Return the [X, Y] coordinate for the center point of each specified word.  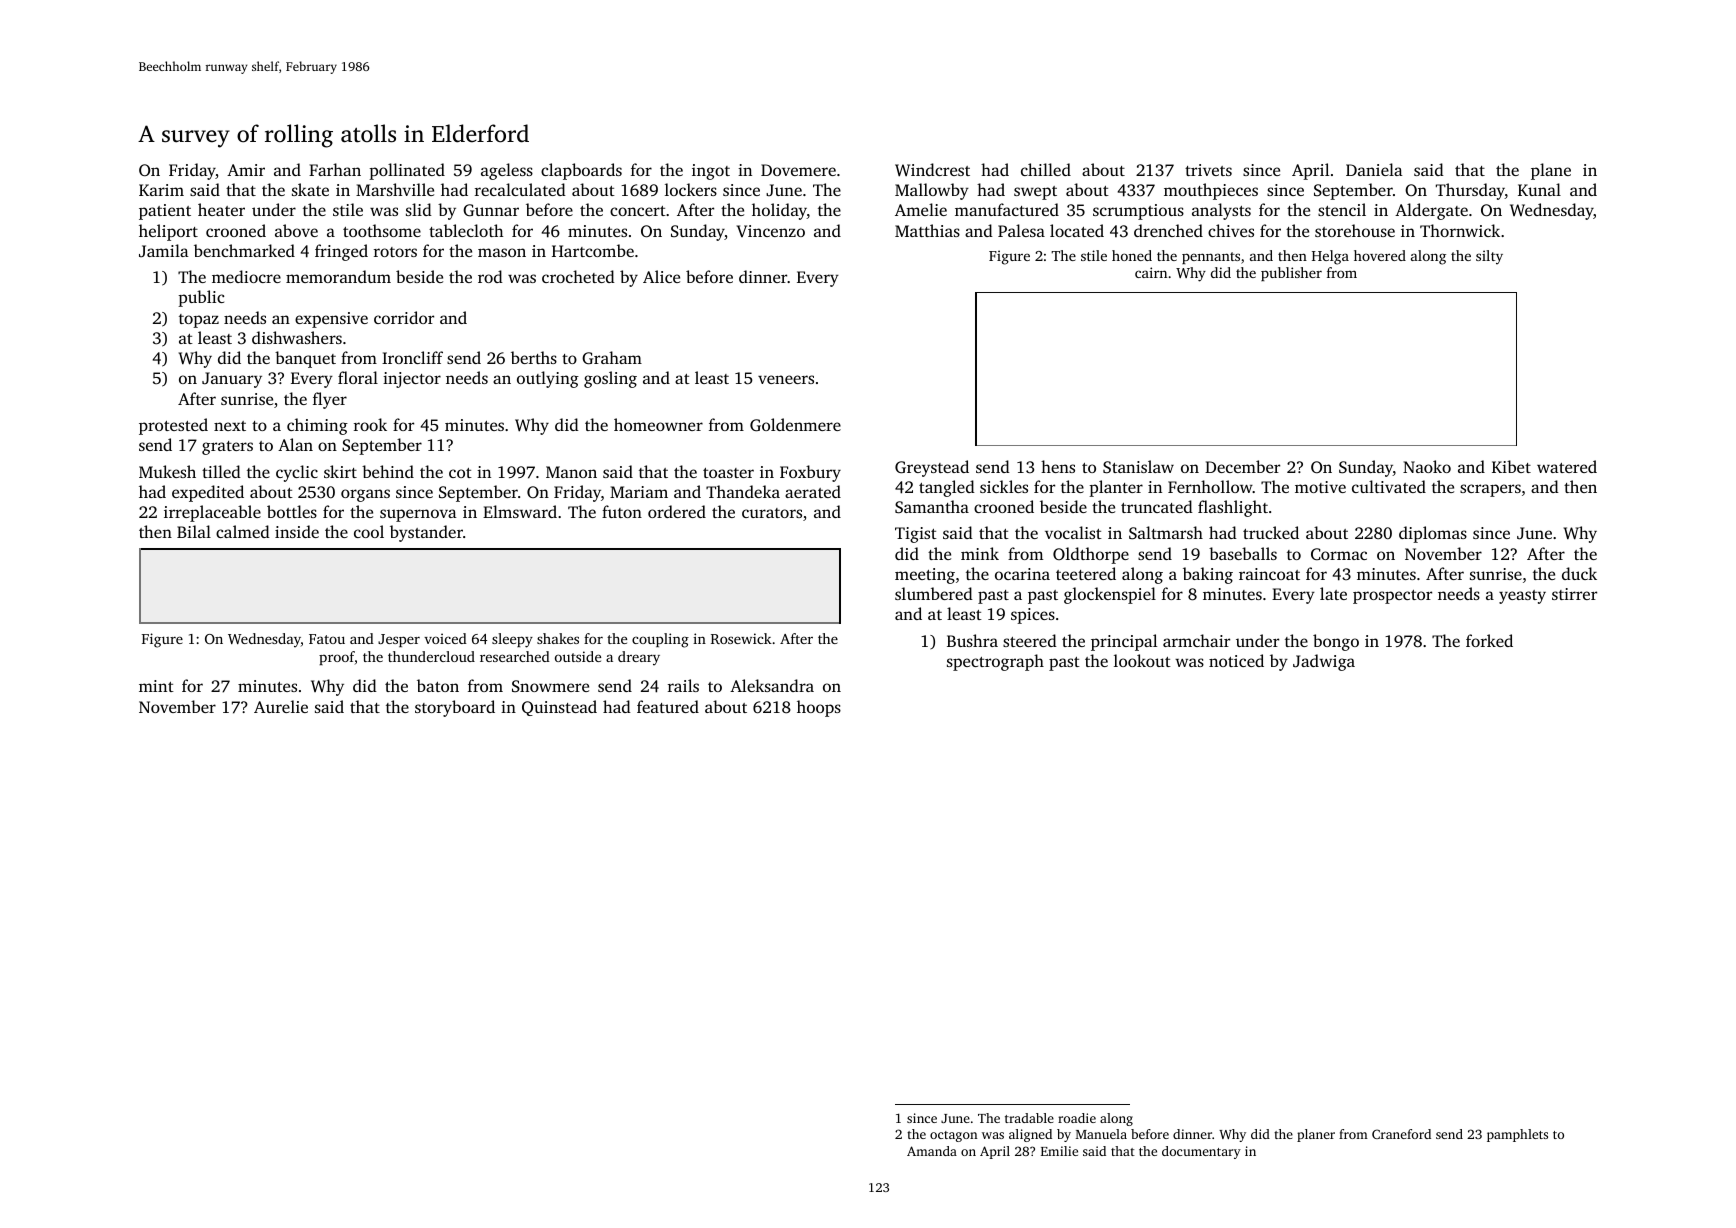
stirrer [1574, 594]
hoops [819, 708]
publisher [1291, 274]
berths [534, 357]
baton [438, 685]
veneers [786, 379]
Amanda [932, 1151]
